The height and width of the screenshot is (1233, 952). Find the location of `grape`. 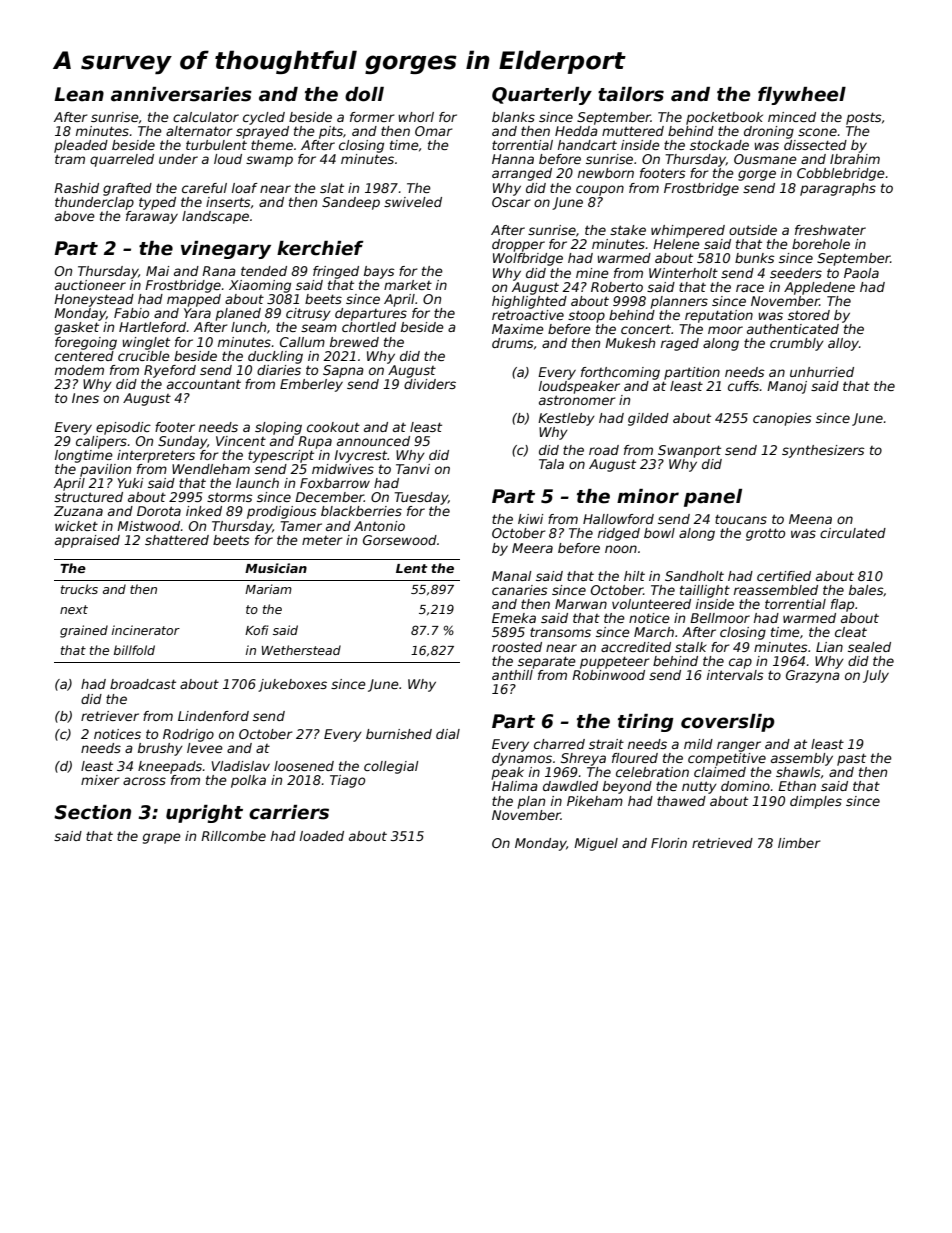

grape is located at coordinates (162, 838).
